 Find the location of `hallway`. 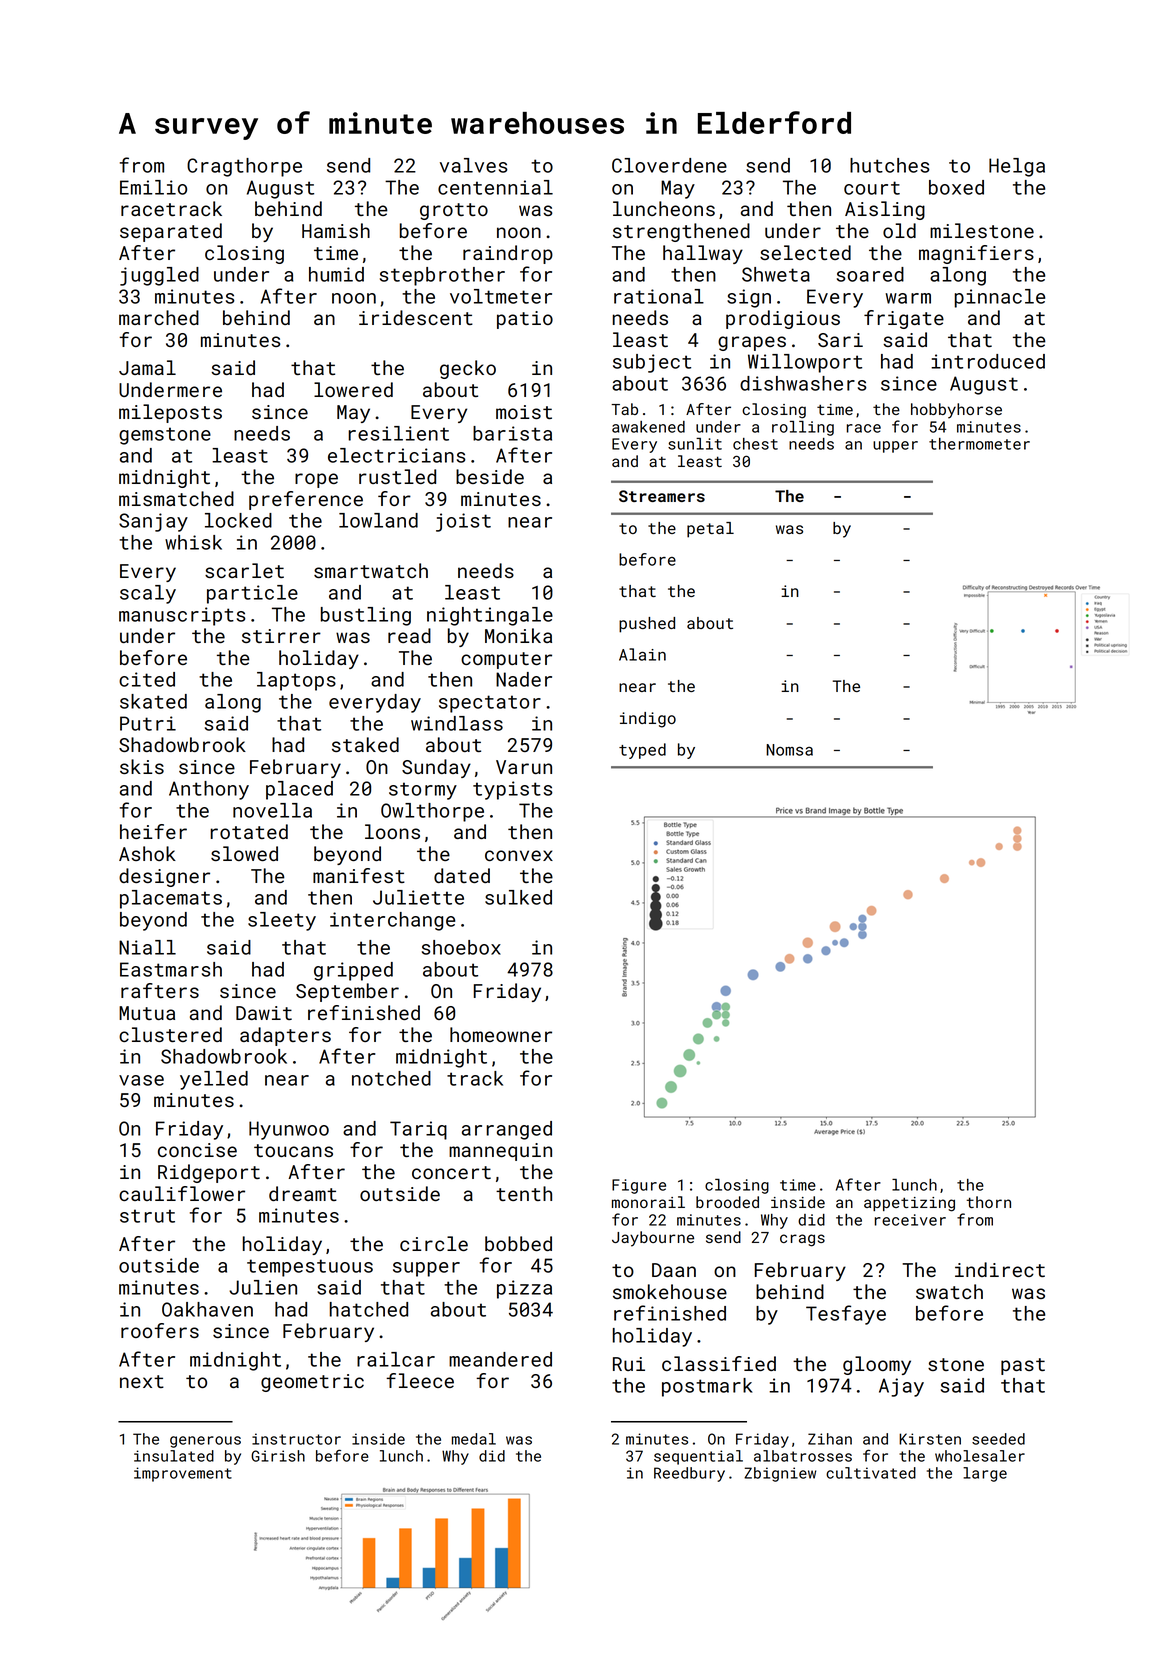

hallway is located at coordinates (703, 254).
